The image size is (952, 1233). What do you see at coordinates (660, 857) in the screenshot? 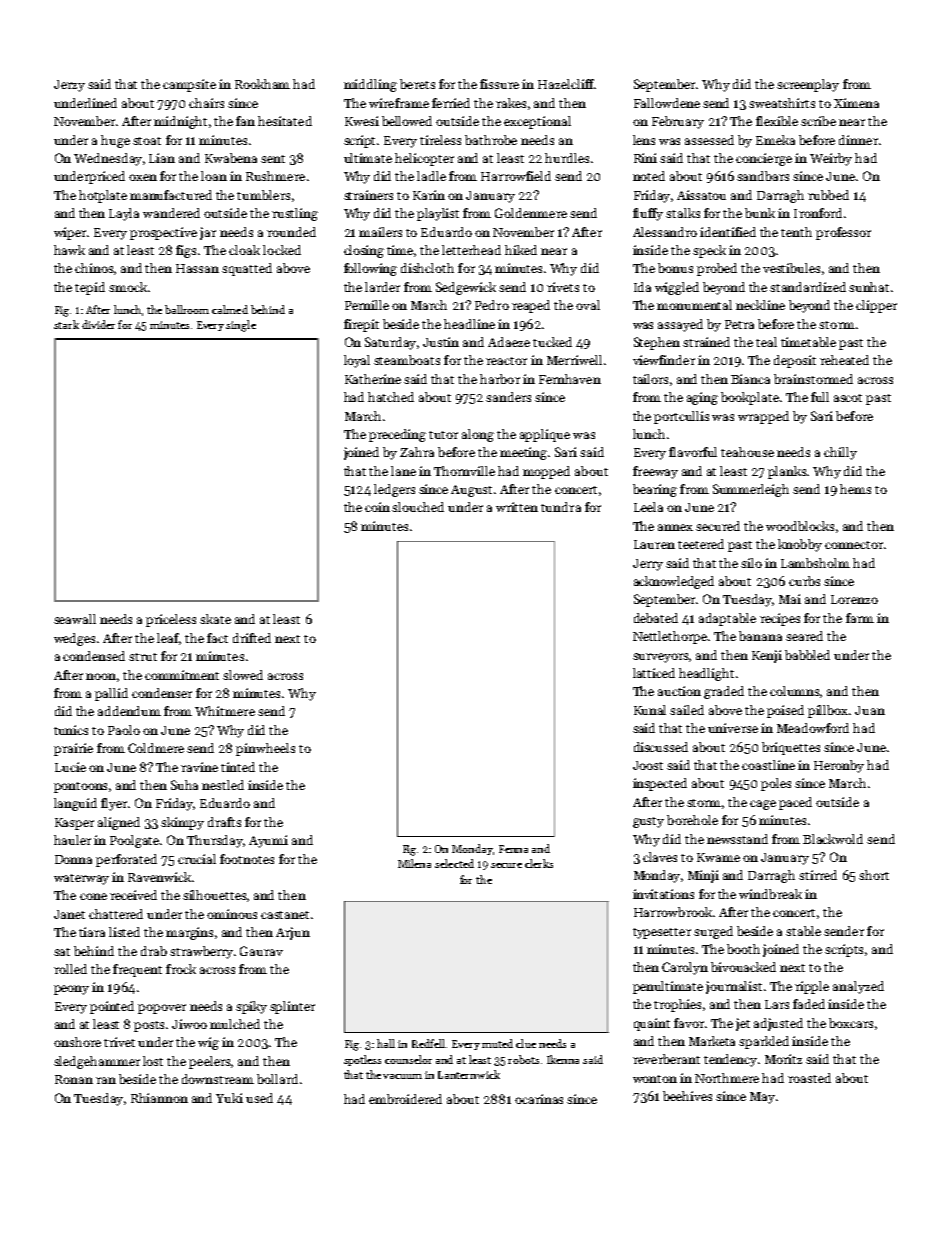
I see `claves` at bounding box center [660, 857].
